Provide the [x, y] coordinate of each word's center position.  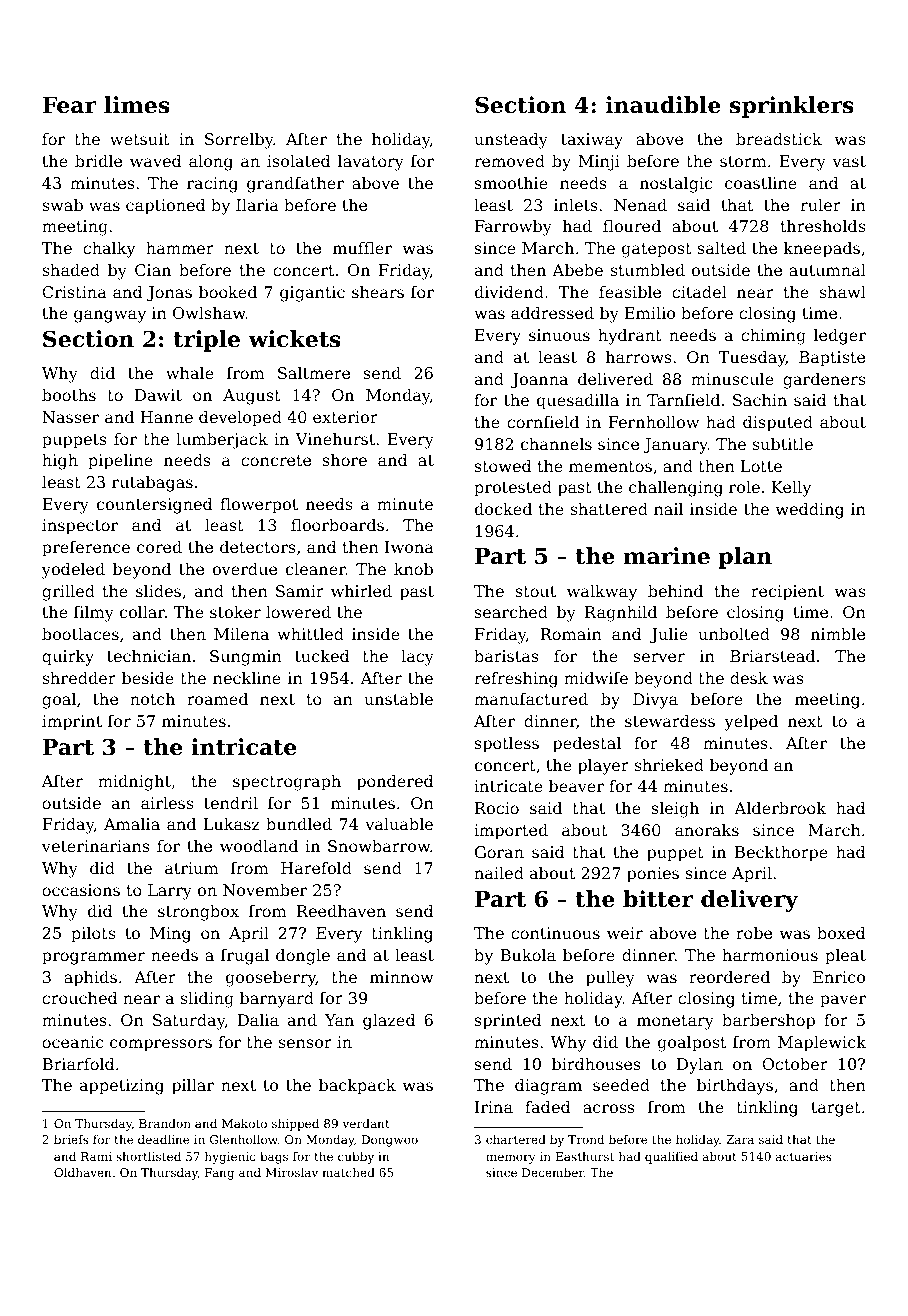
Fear [70, 105]
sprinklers [792, 107]
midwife [596, 678]
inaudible [663, 105]
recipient [787, 593]
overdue [245, 569]
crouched [80, 998]
